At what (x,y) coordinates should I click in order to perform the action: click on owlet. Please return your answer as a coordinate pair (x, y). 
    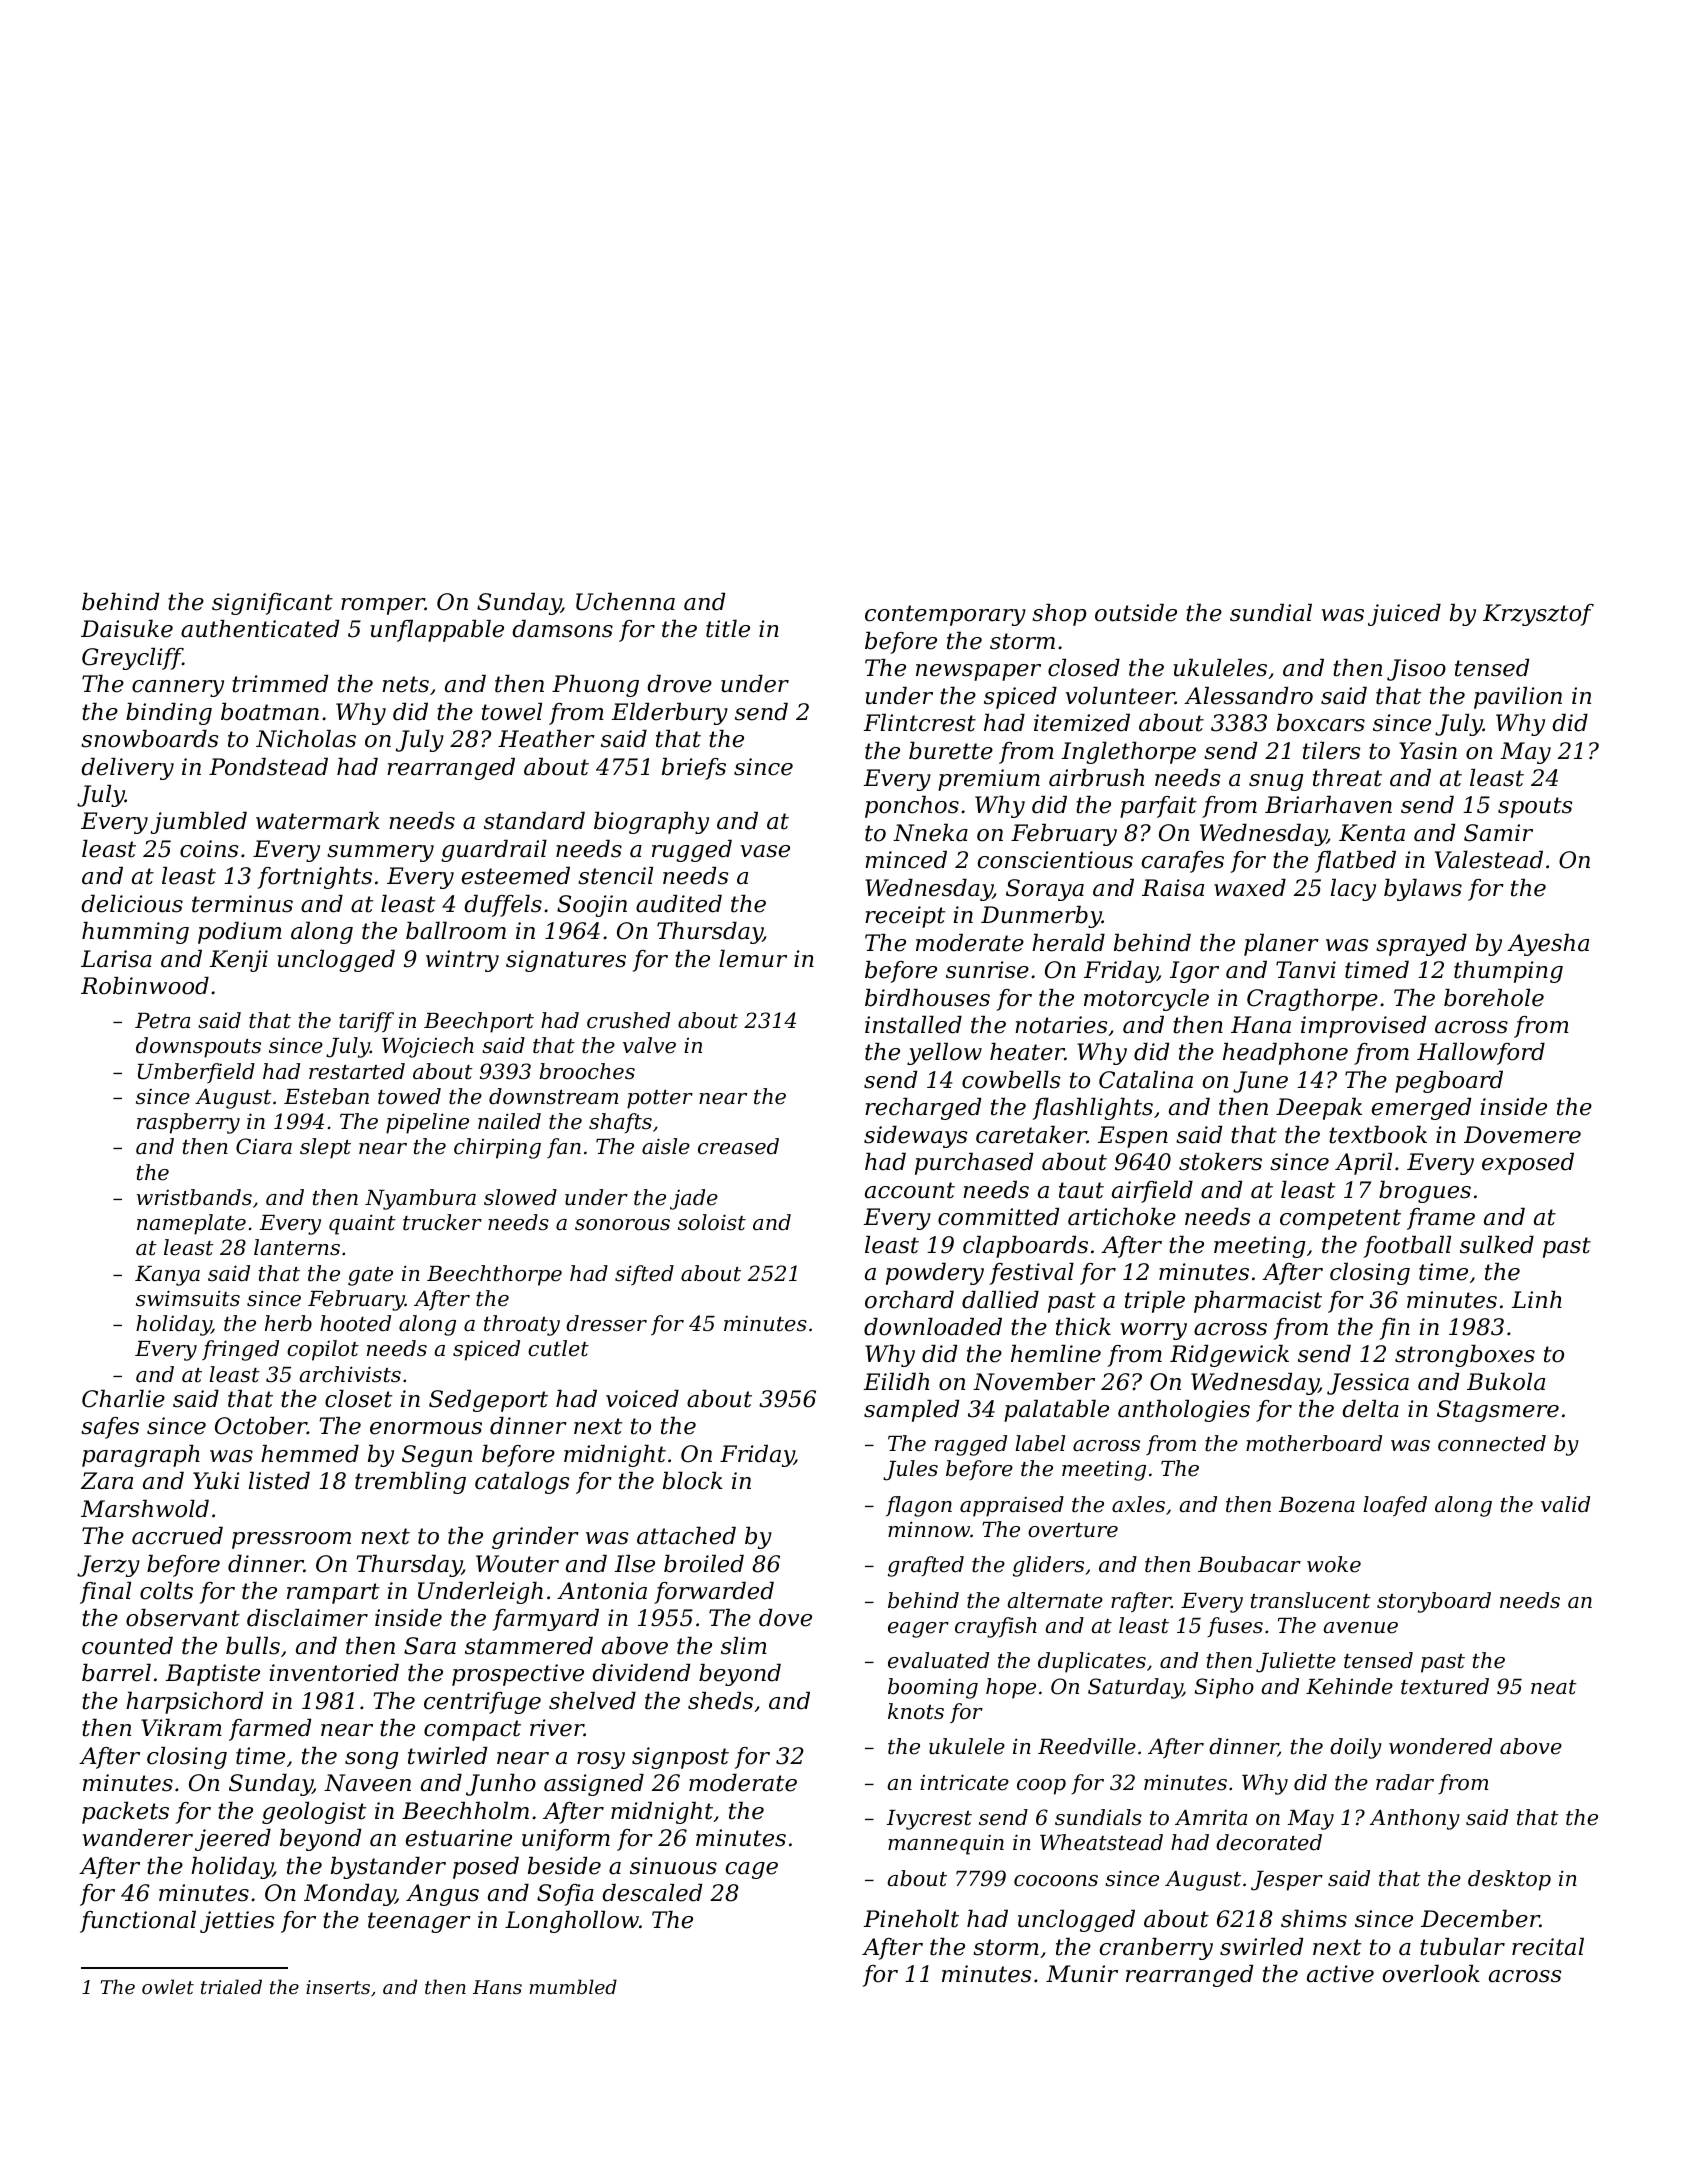
    Looking at the image, I should click on (168, 1986).
